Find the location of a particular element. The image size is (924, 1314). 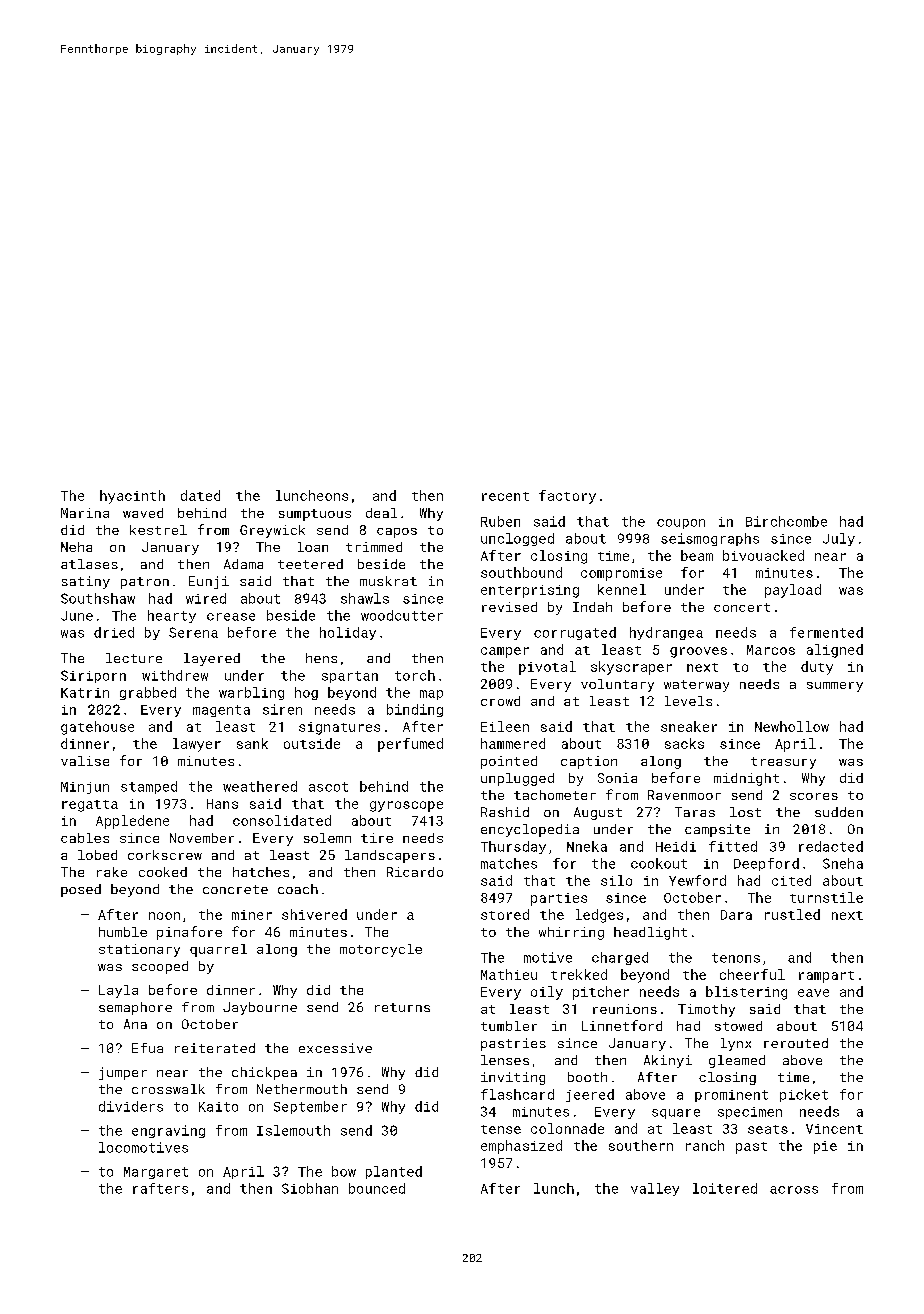

compromise is located at coordinates (621, 574).
